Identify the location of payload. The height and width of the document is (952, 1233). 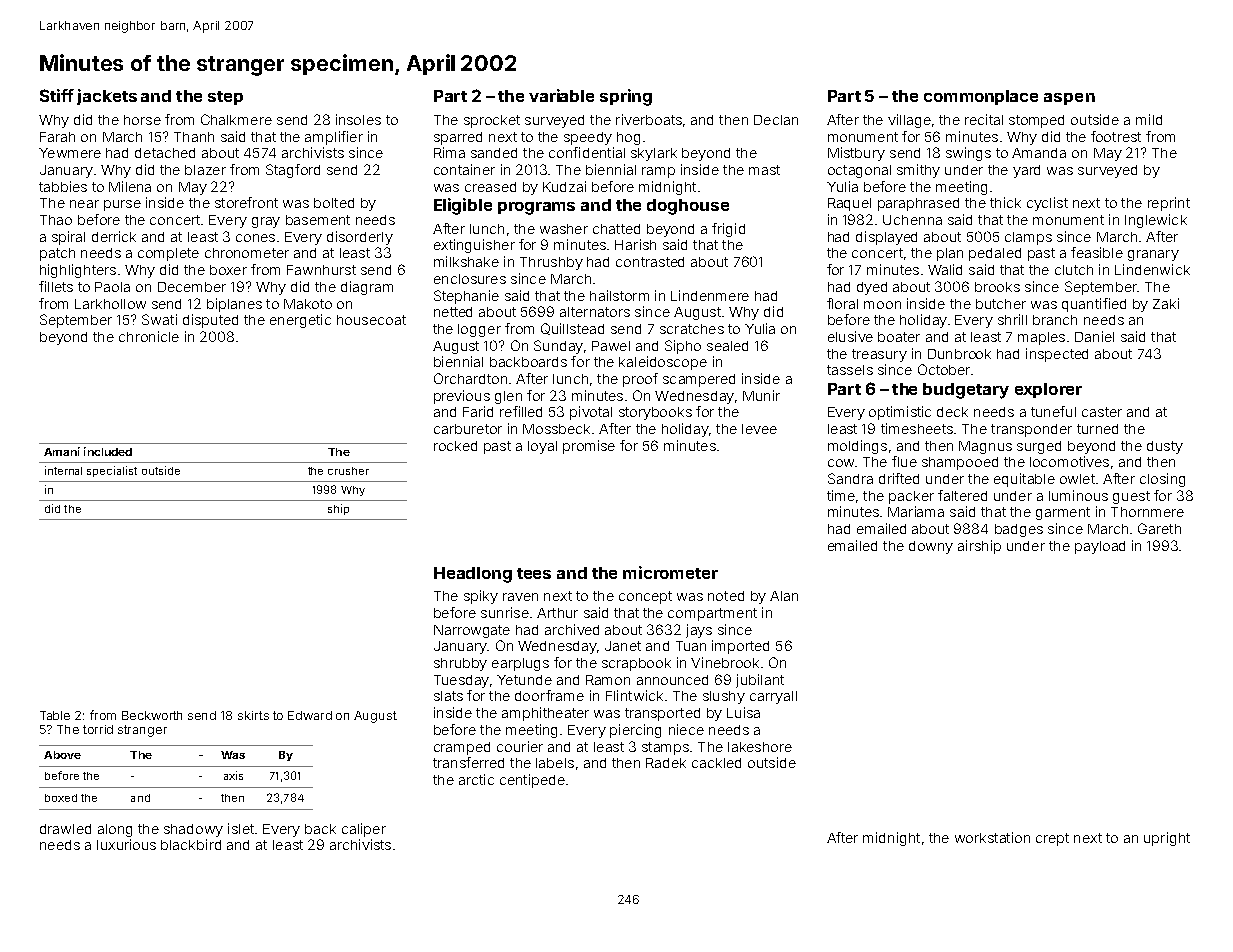
(1100, 547).
